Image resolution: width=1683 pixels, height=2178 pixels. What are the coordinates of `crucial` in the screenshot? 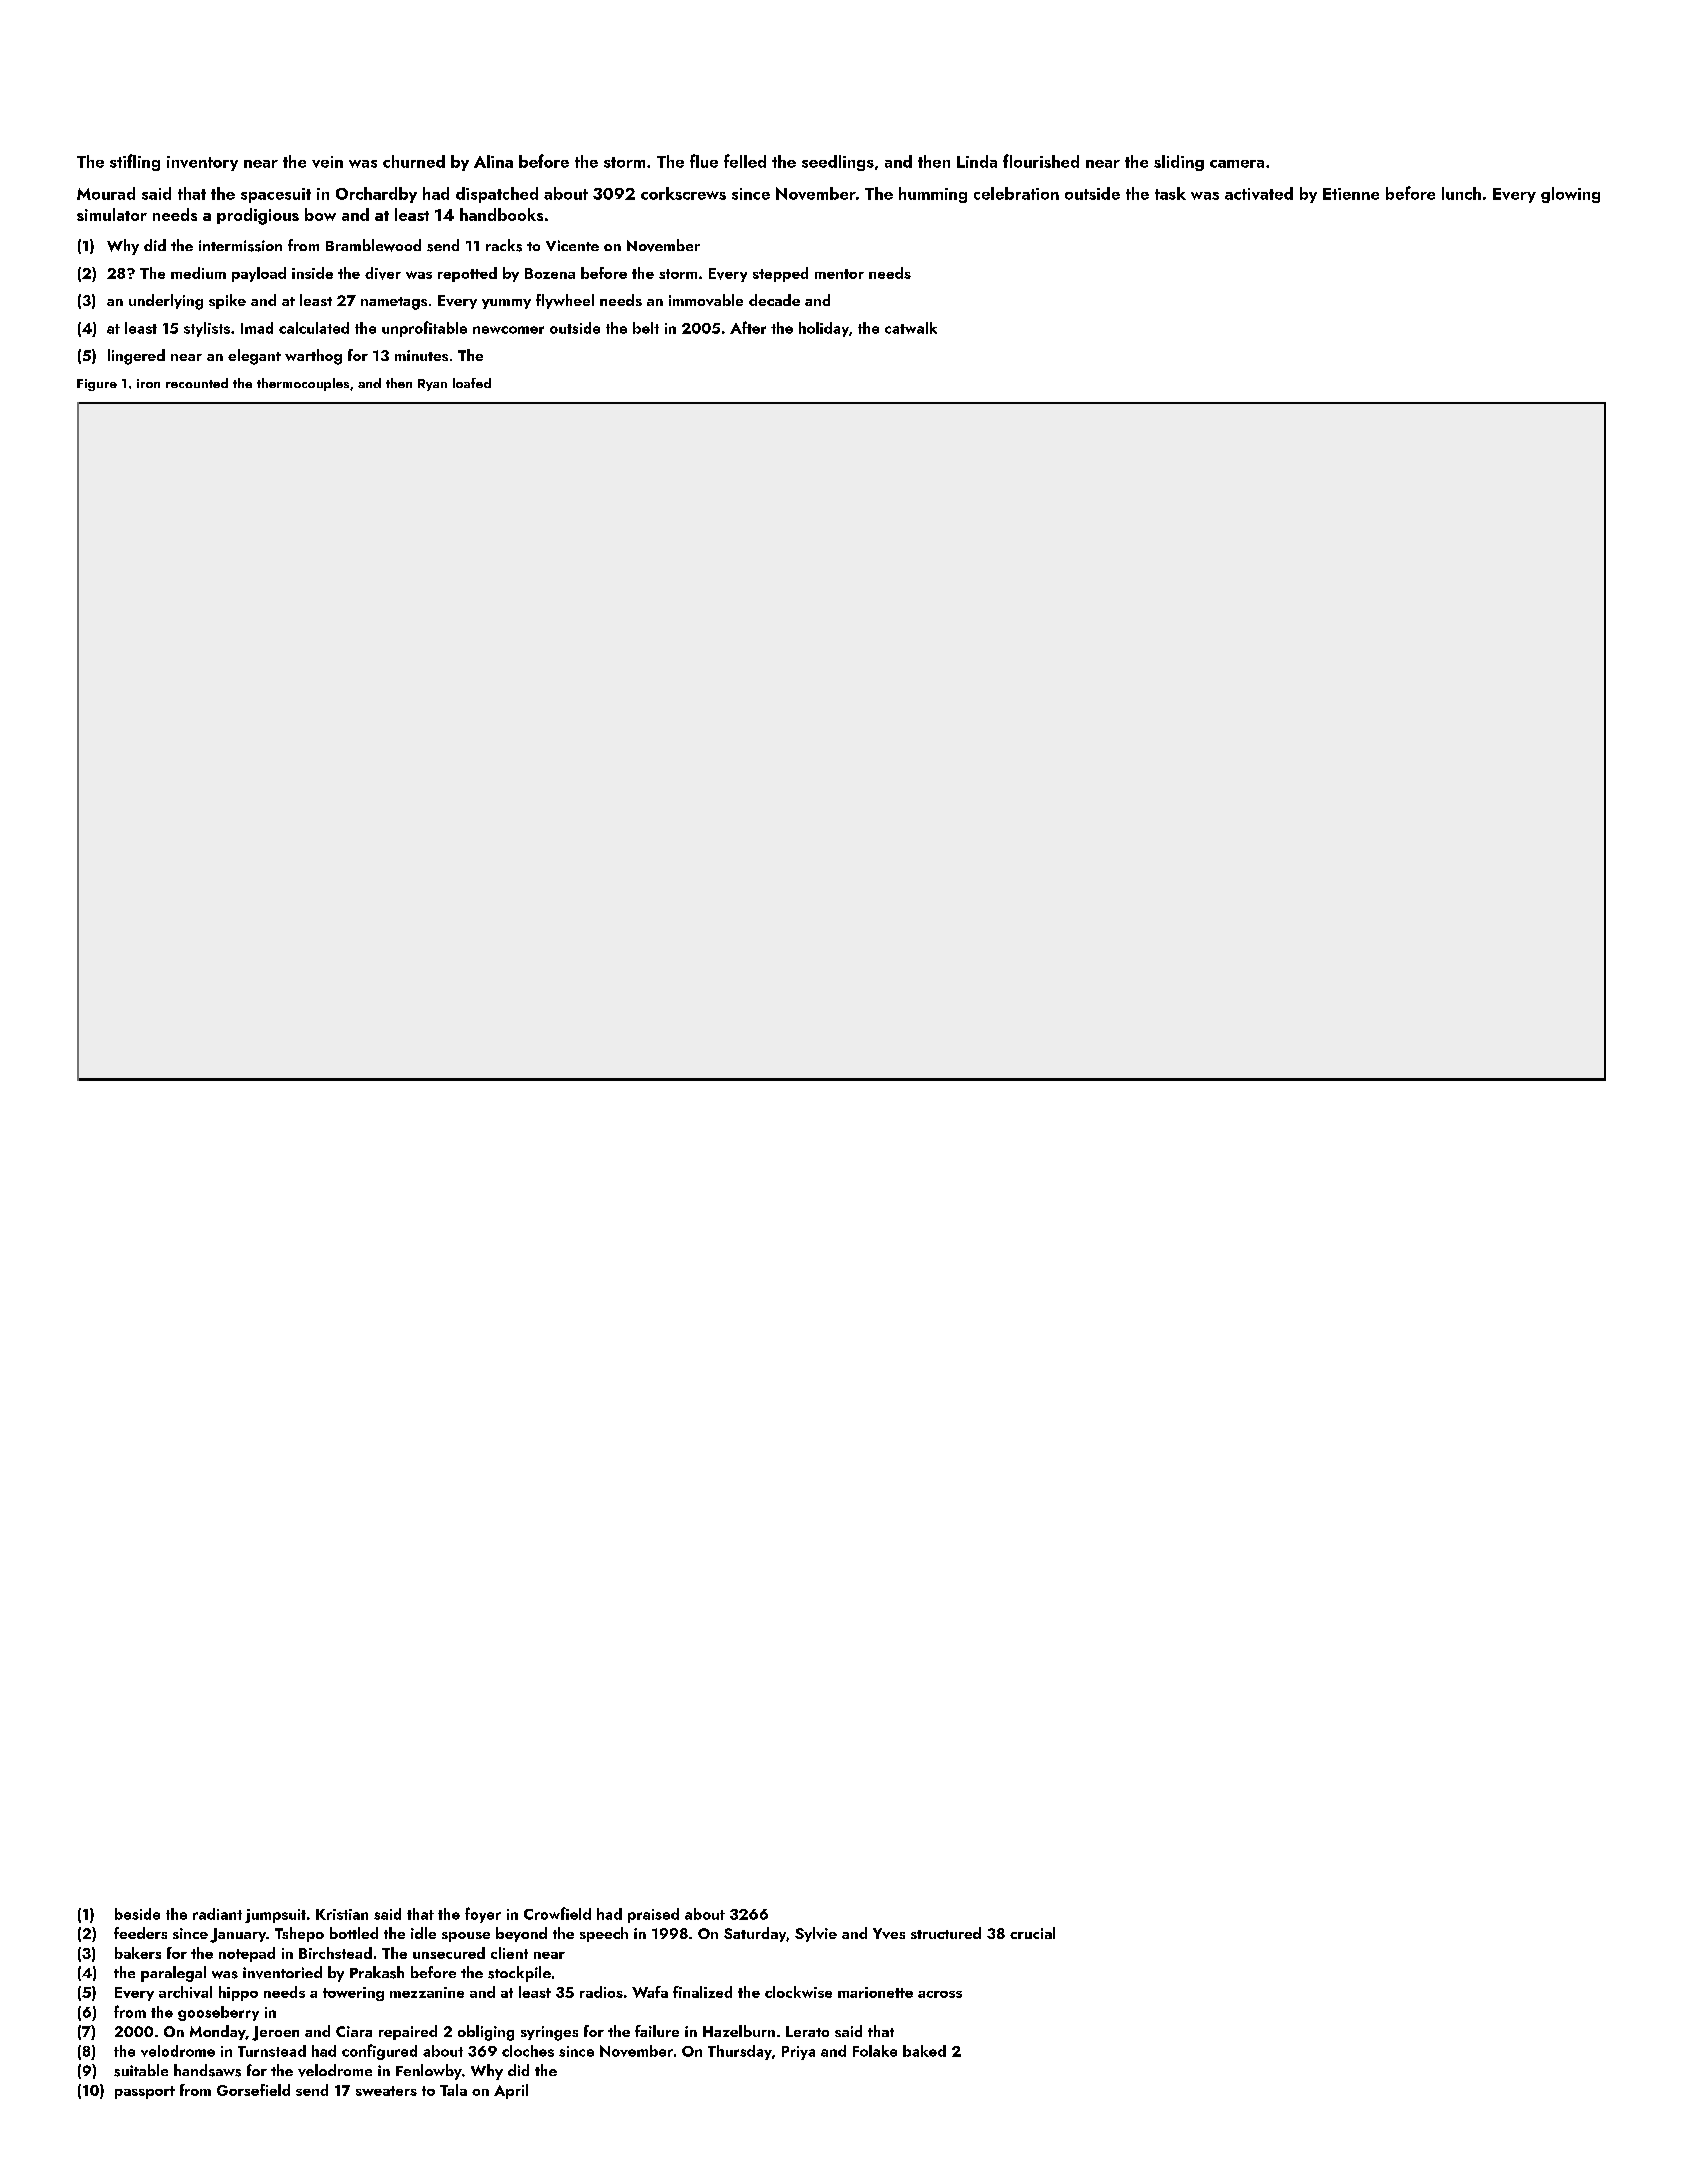 It's located at (1032, 1933).
